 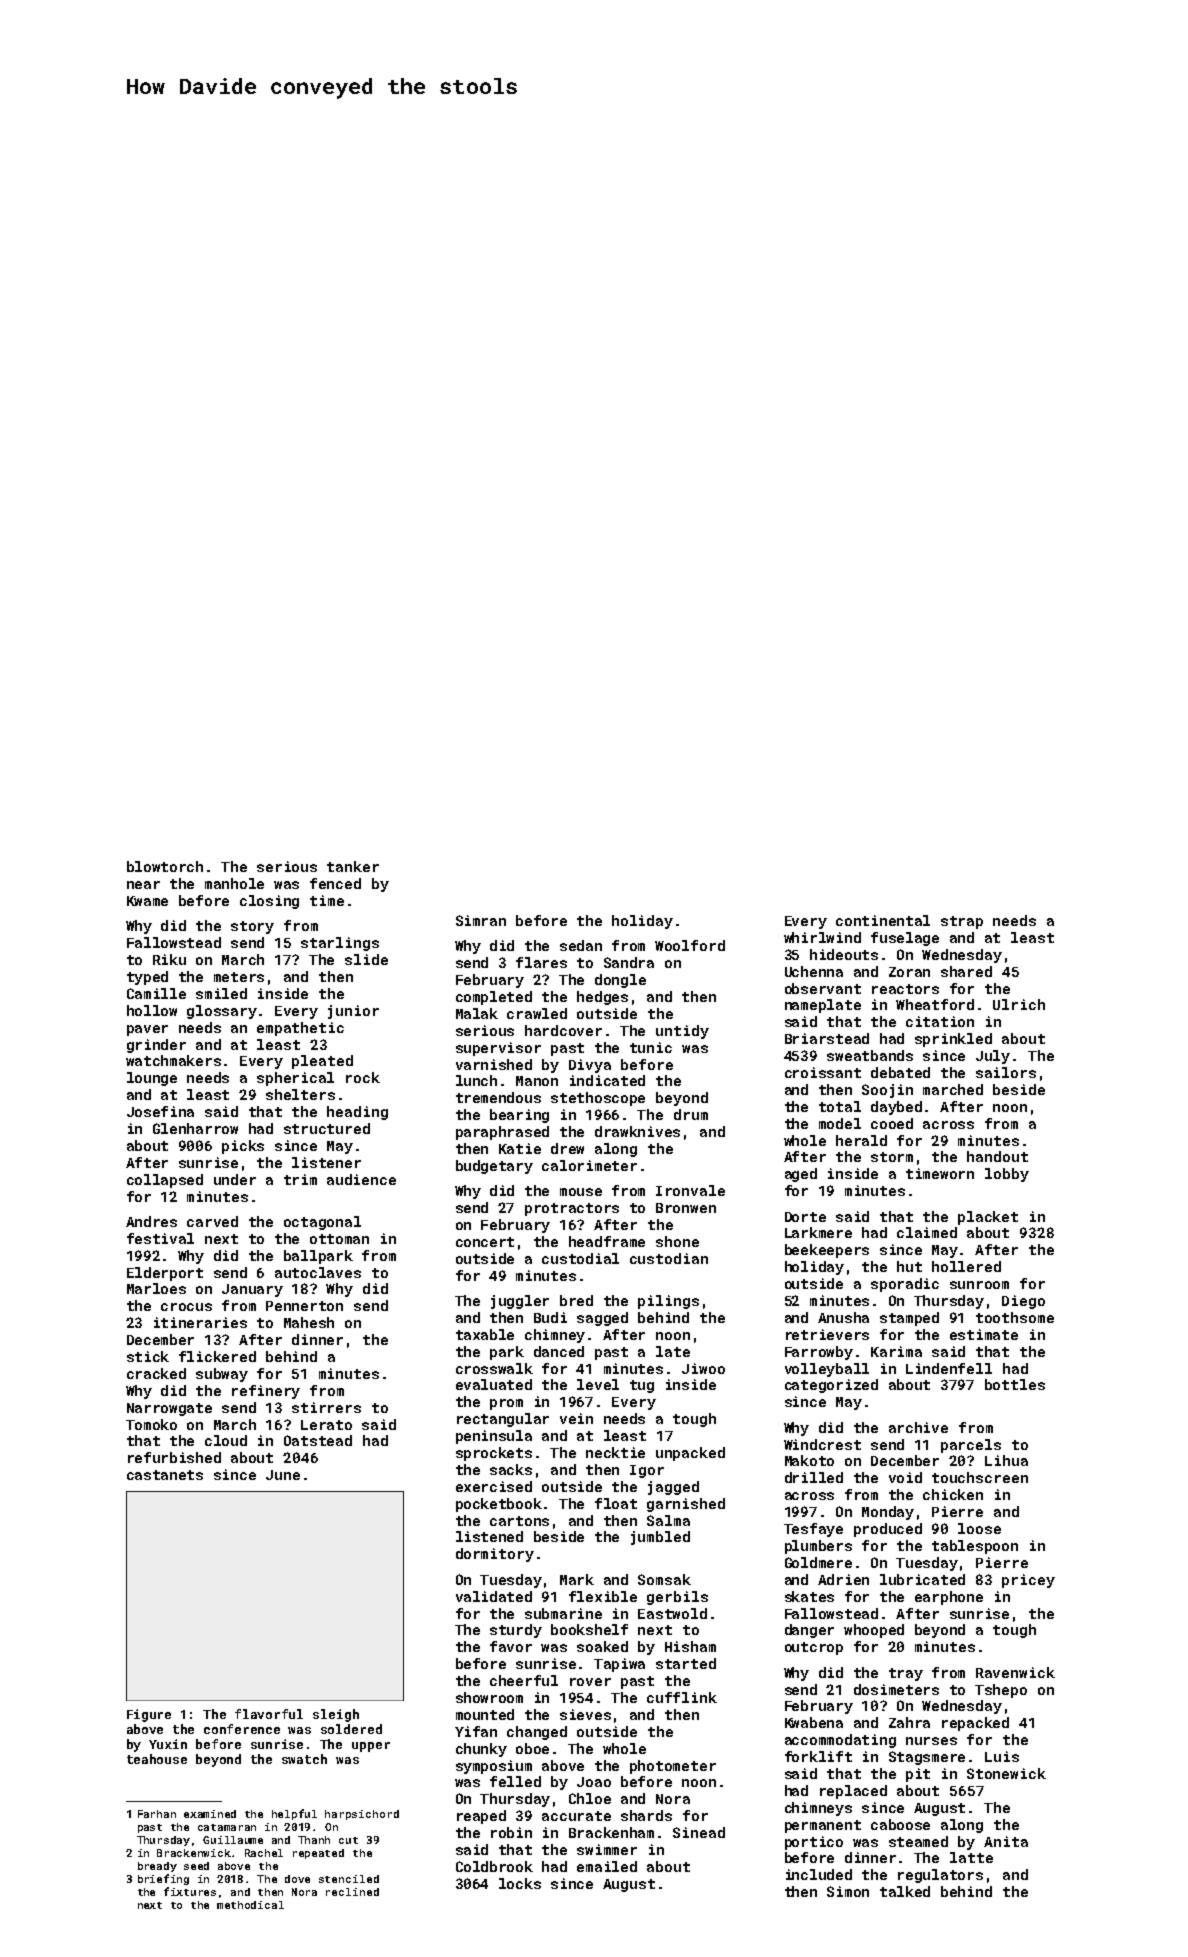 I want to click on tanker, so click(x=353, y=866).
